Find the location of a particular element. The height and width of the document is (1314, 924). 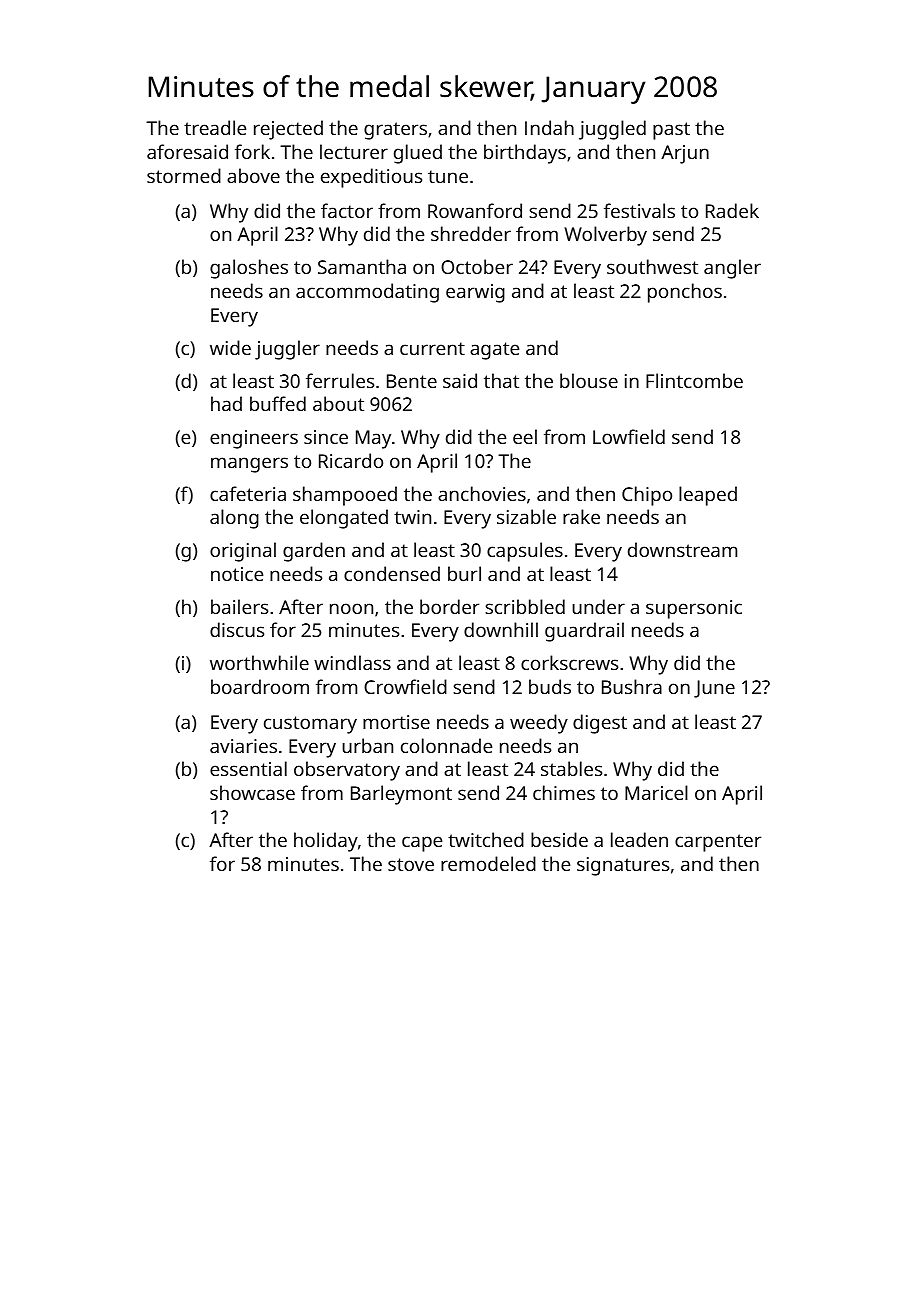

Indah is located at coordinates (549, 127).
